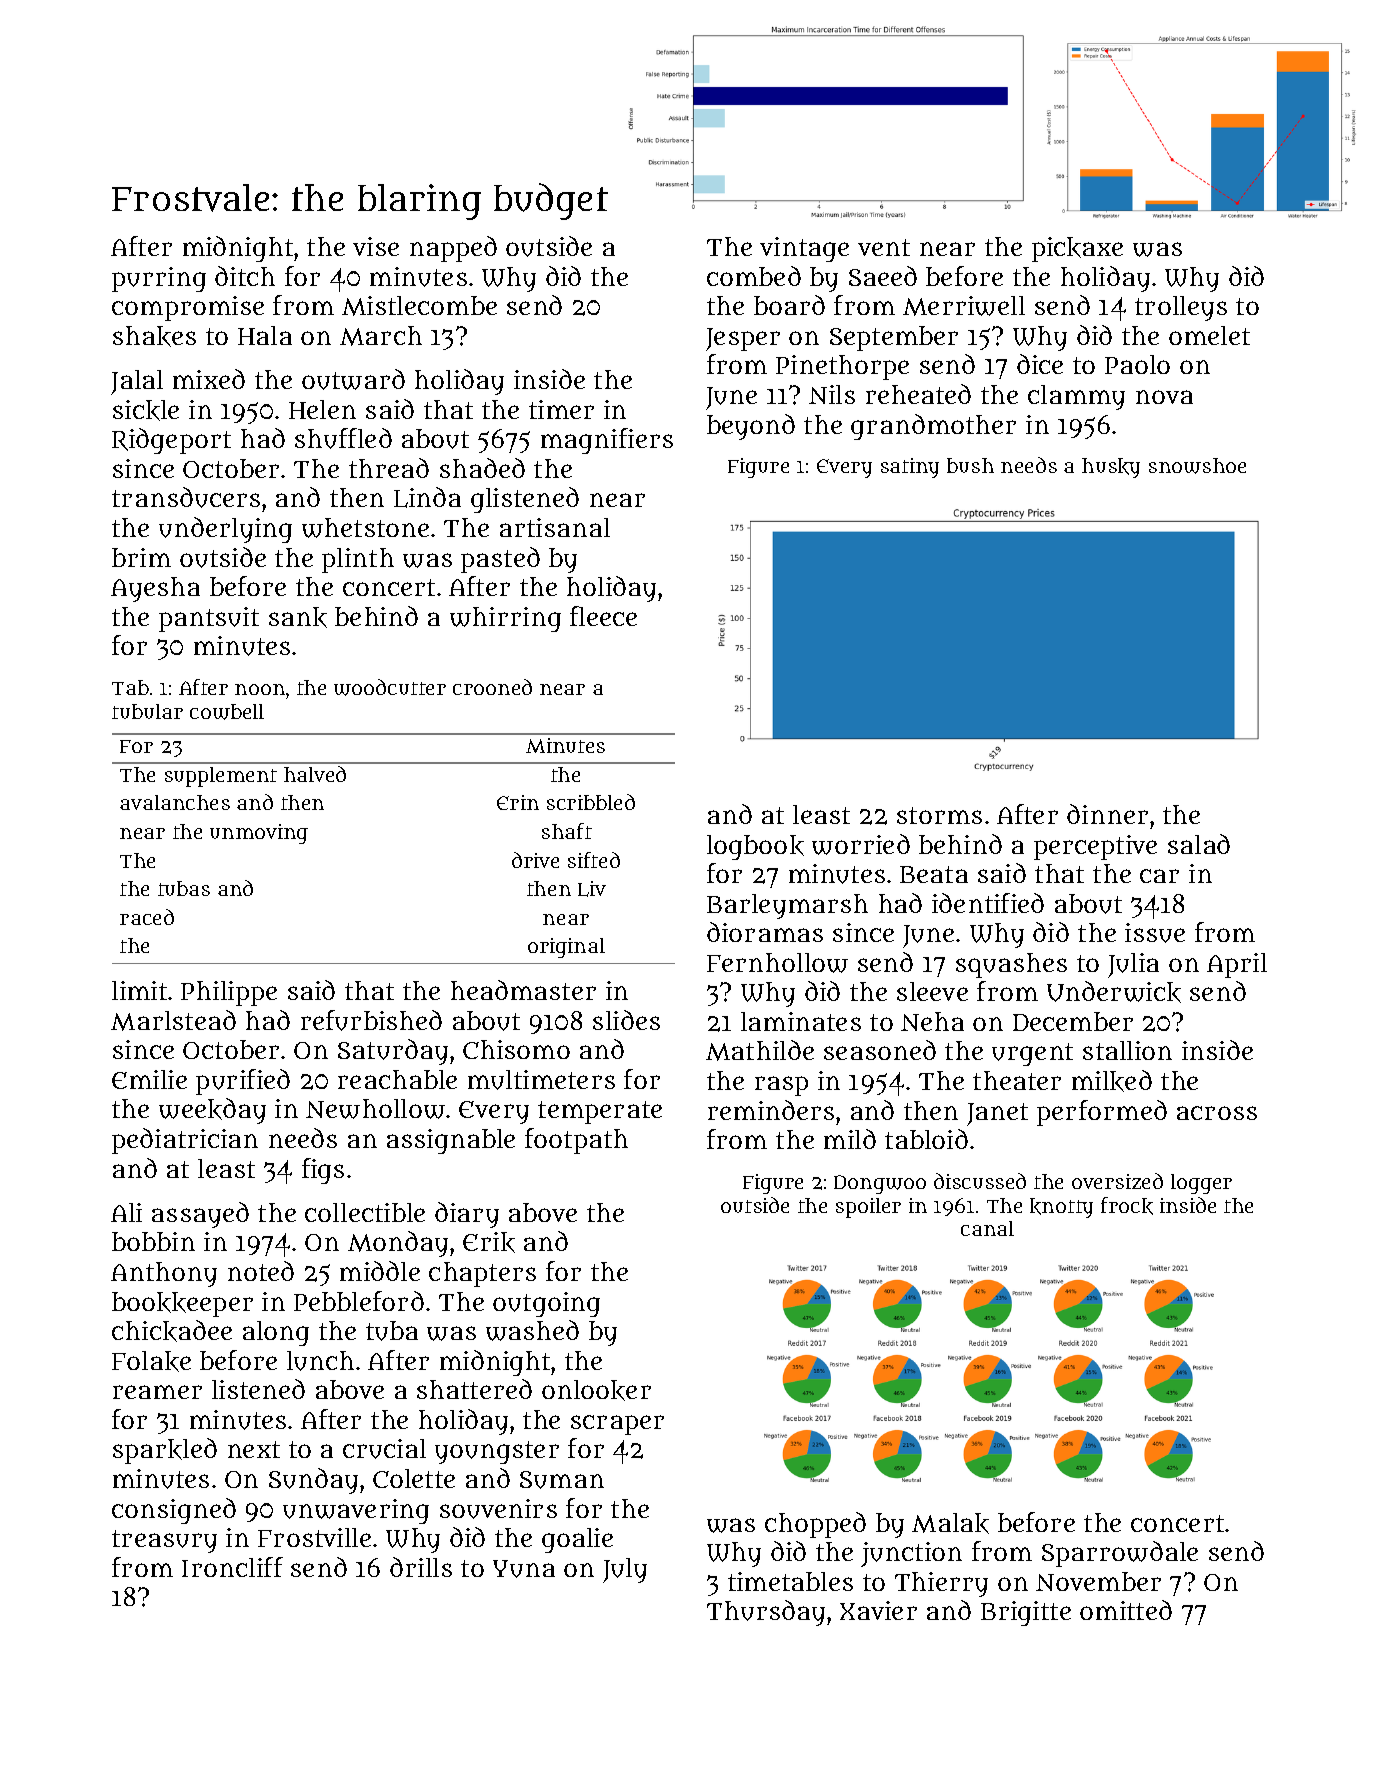  What do you see at coordinates (1127, 1050) in the image?
I see `stallion` at bounding box center [1127, 1050].
